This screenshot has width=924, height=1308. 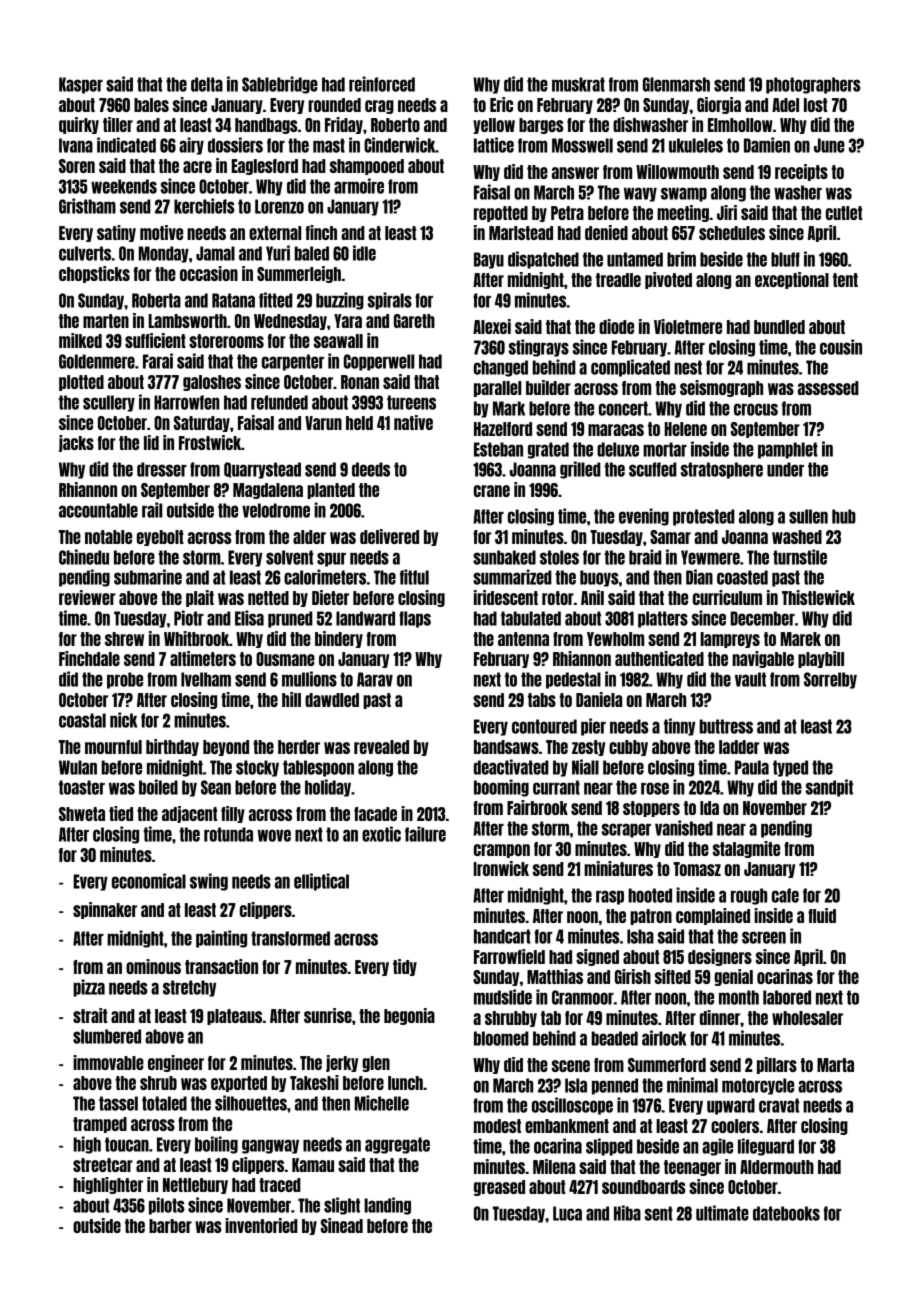 I want to click on barber, so click(x=170, y=1226).
